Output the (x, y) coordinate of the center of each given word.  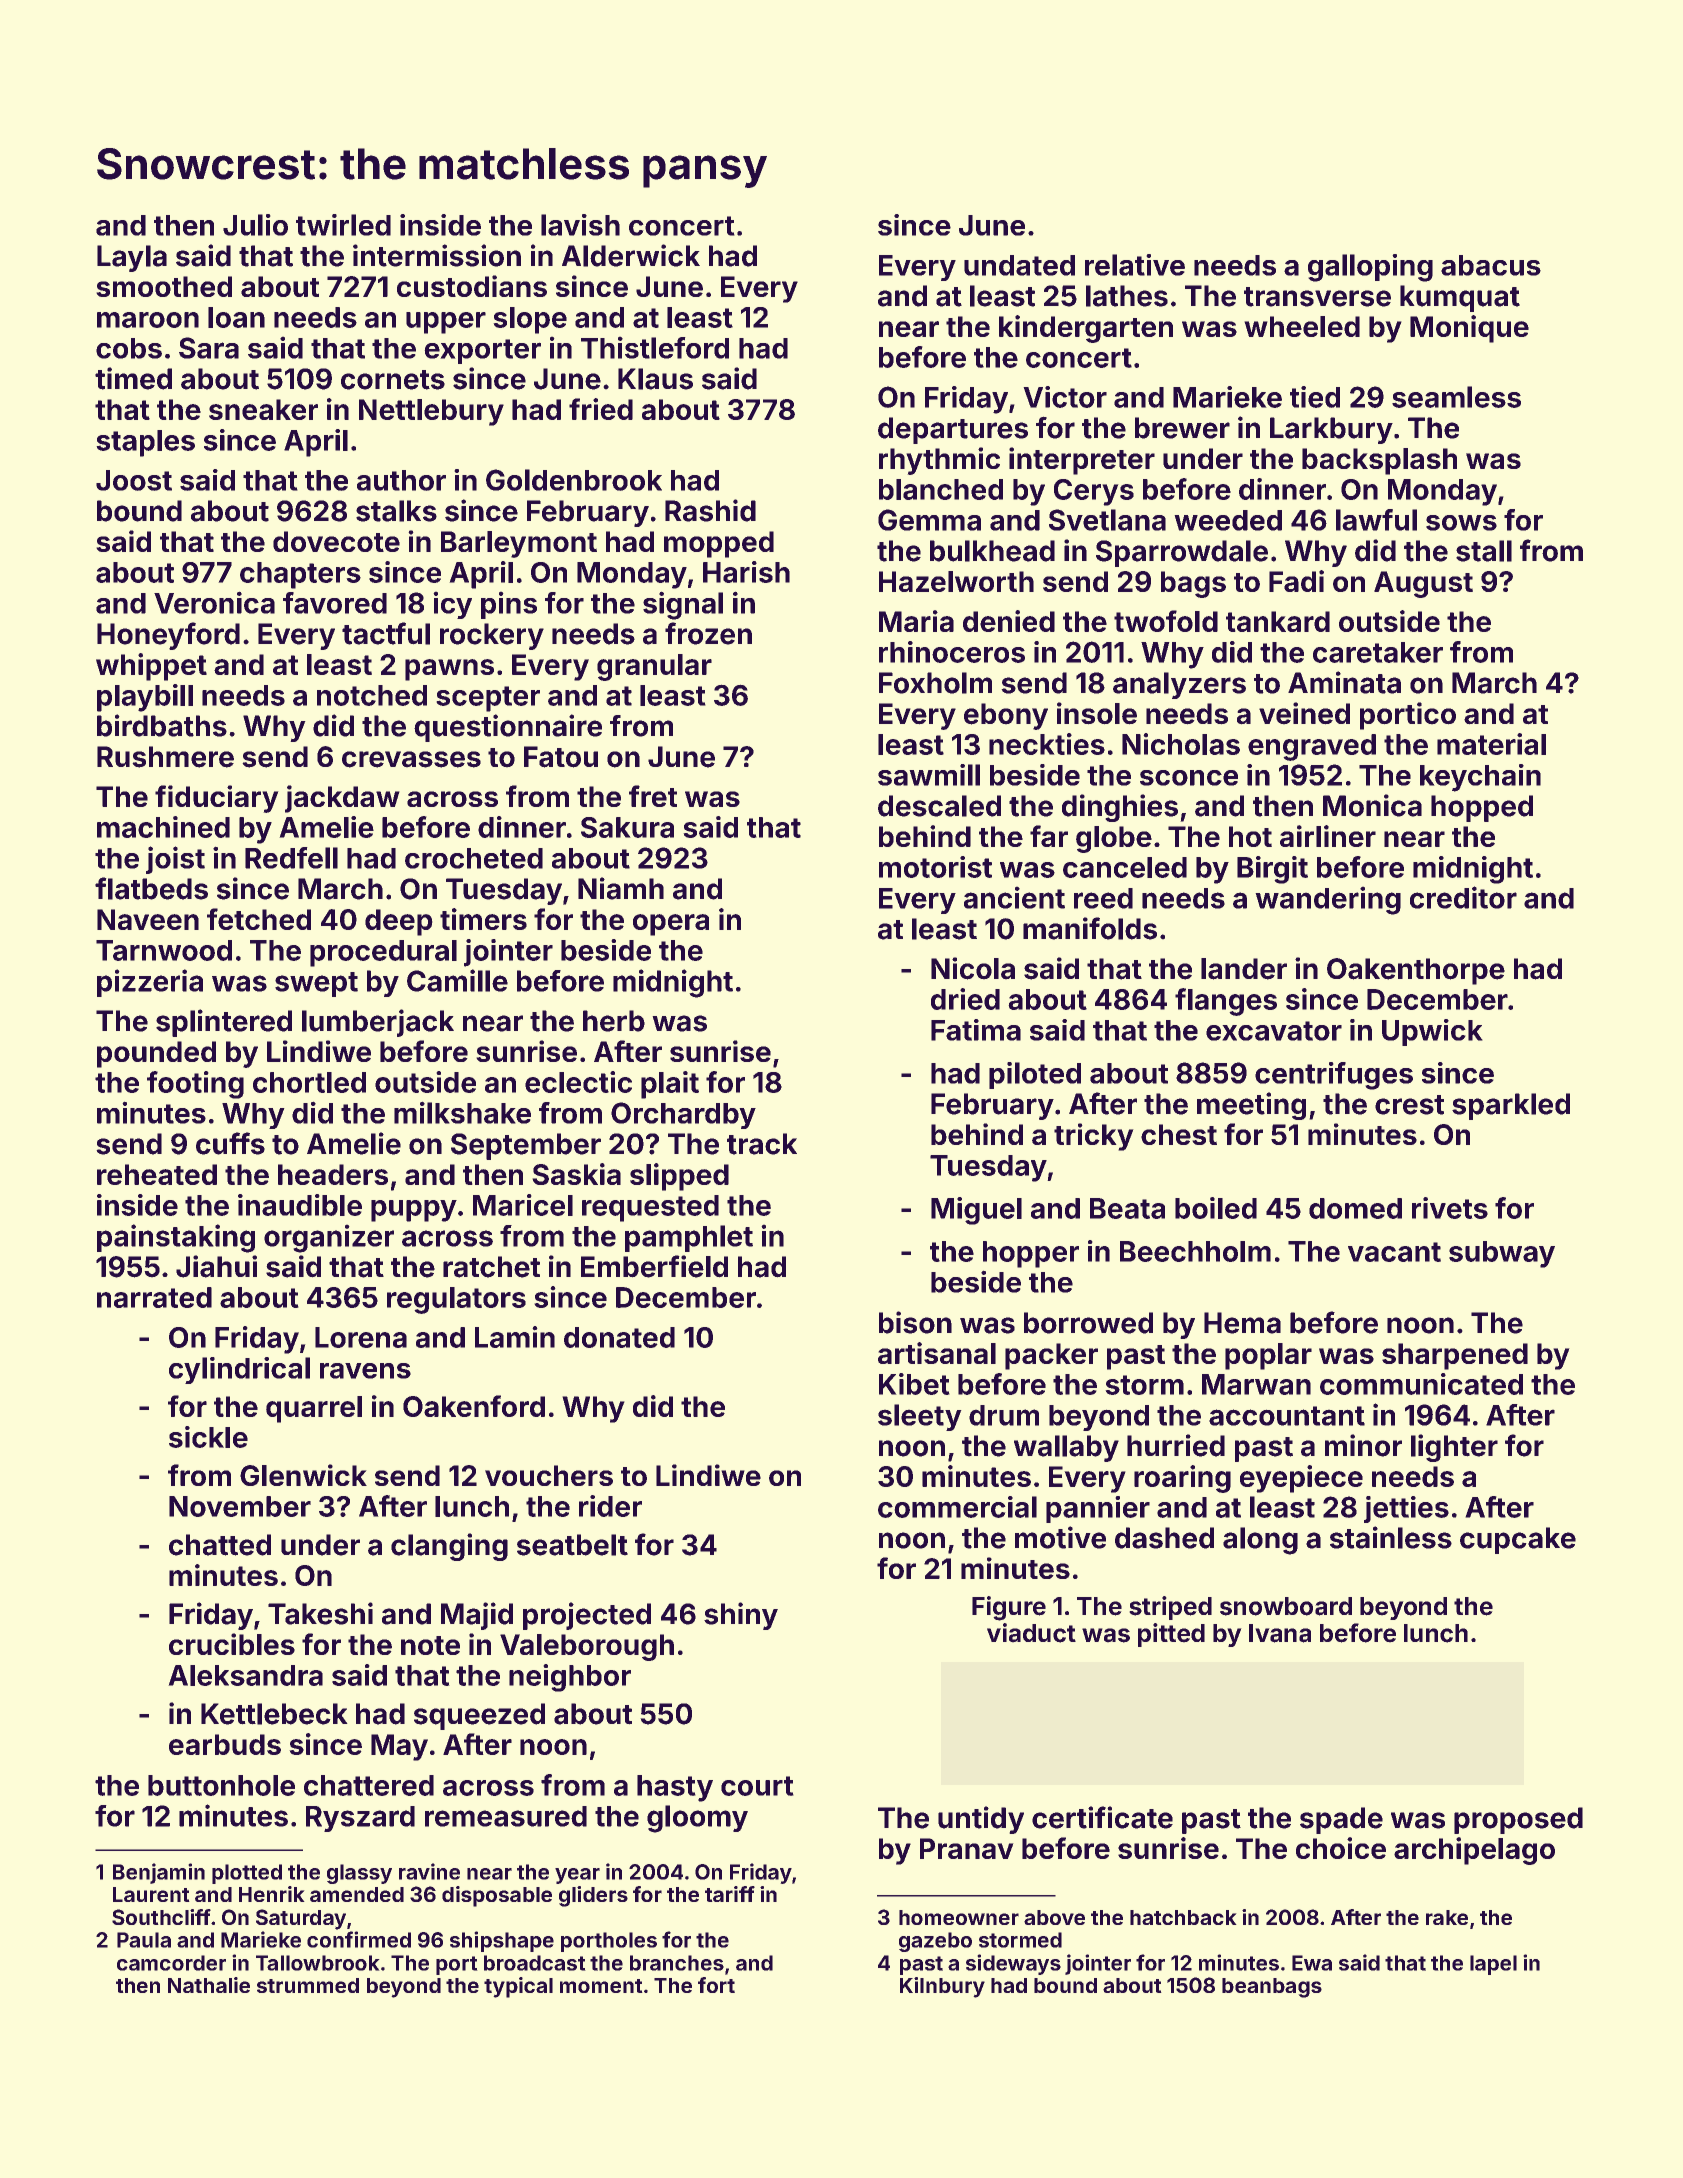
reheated (157, 1174)
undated (1019, 265)
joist (175, 860)
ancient (1014, 897)
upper (446, 323)
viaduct (1031, 1633)
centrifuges (1334, 1076)
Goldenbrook (574, 480)
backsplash (1379, 461)
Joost (134, 480)
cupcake (1518, 1540)
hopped (1482, 808)
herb (614, 1021)
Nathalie (209, 1985)
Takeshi (320, 1613)
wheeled (1302, 326)
